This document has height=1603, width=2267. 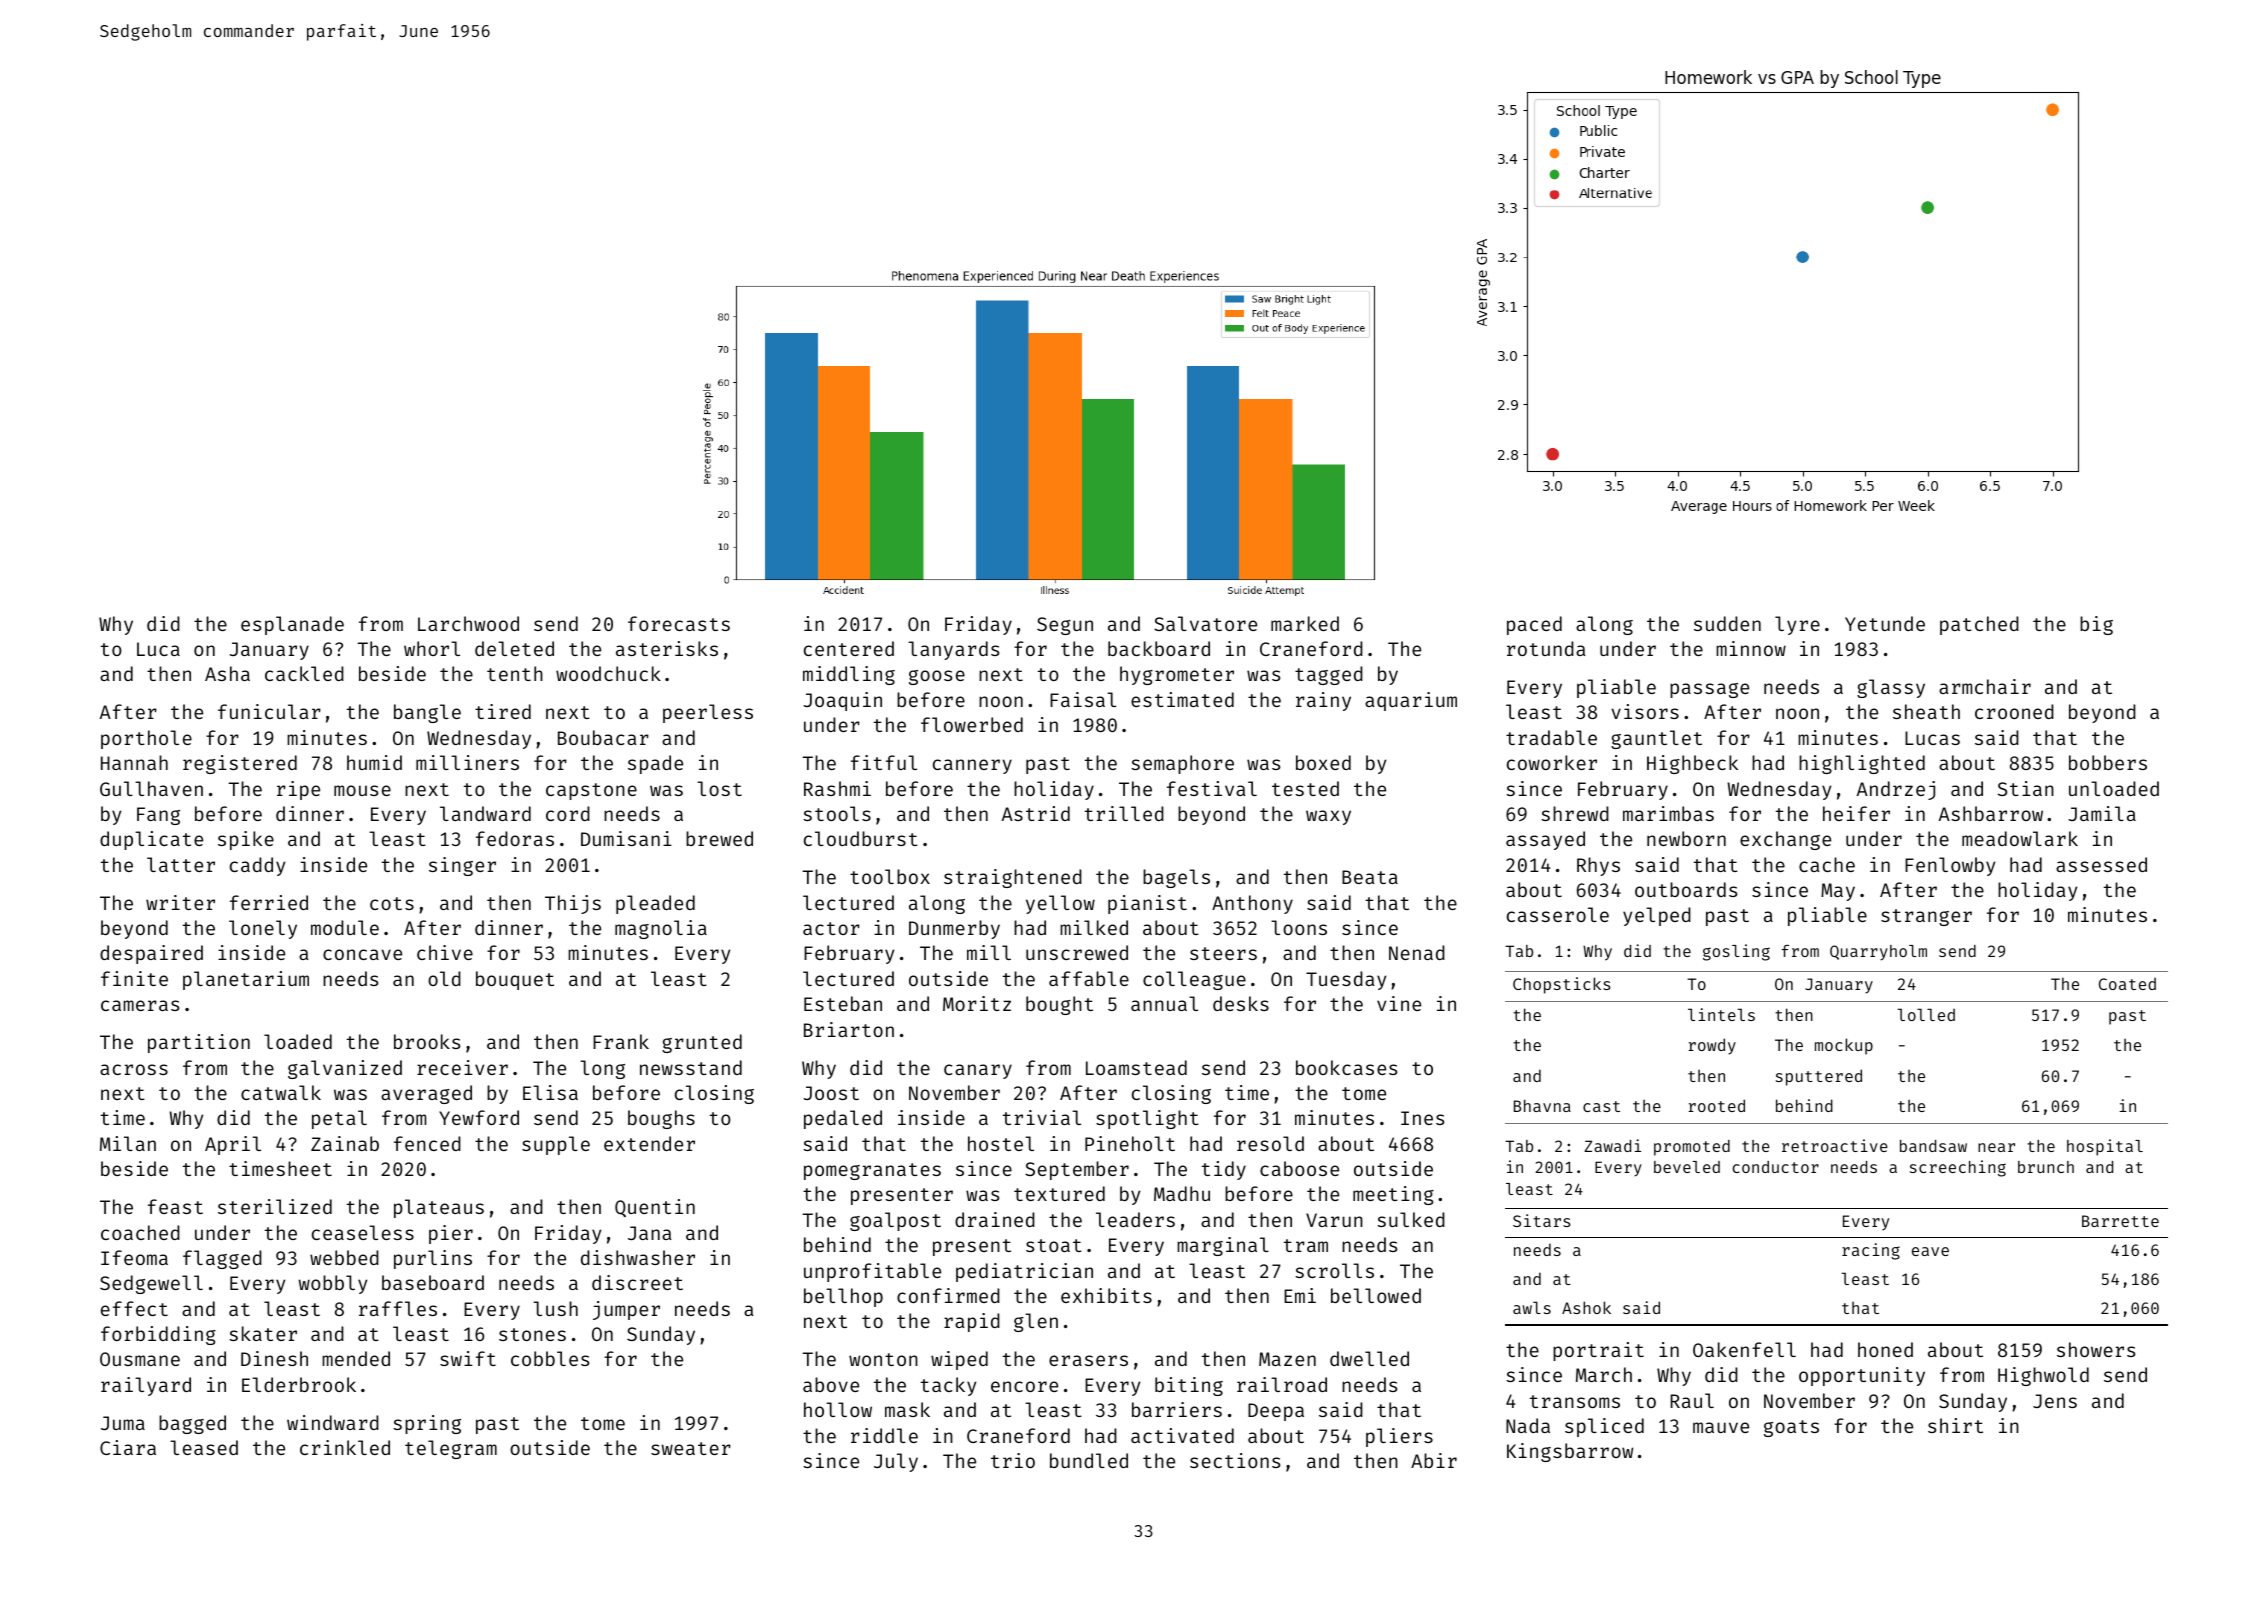 What do you see at coordinates (427, 713) in the document?
I see `bangle` at bounding box center [427, 713].
